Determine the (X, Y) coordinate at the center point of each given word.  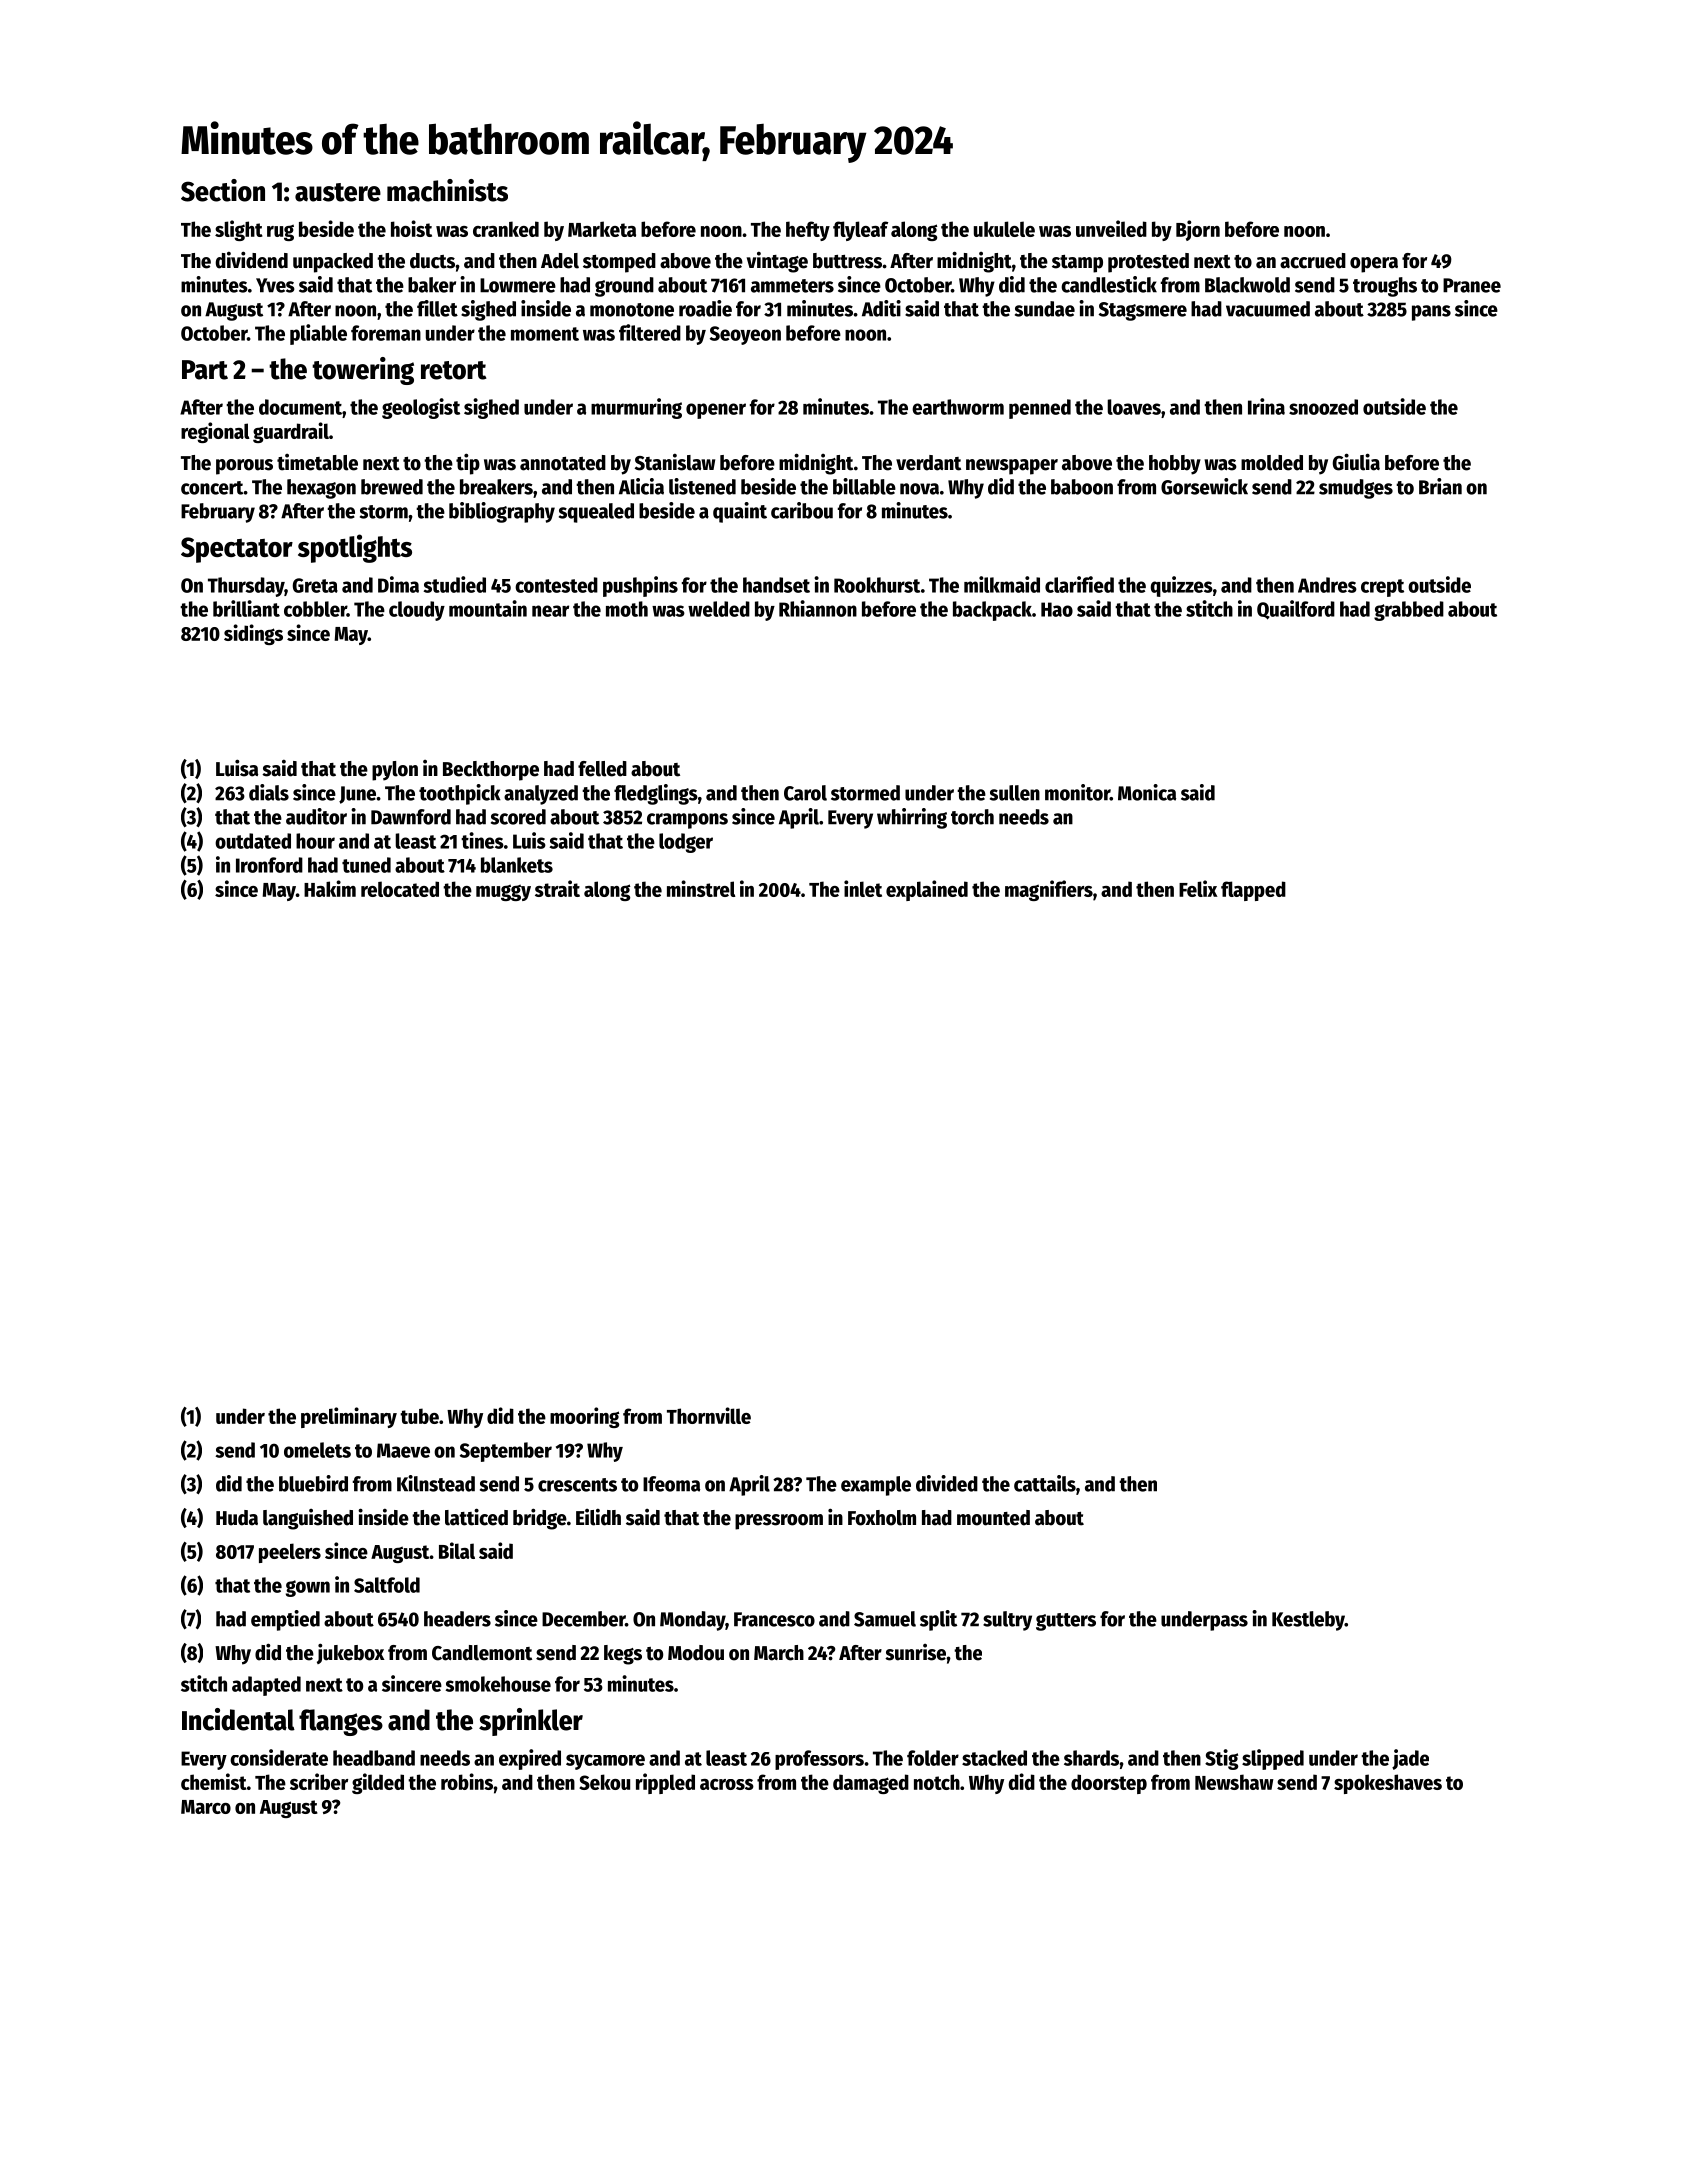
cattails (1045, 1483)
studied (454, 584)
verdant (928, 463)
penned (1040, 409)
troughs (1385, 287)
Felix (1198, 888)
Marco (206, 1807)
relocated (400, 889)
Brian (1440, 486)
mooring (584, 1417)
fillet (437, 308)
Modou (696, 1653)
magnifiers (1049, 890)
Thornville (709, 1415)
